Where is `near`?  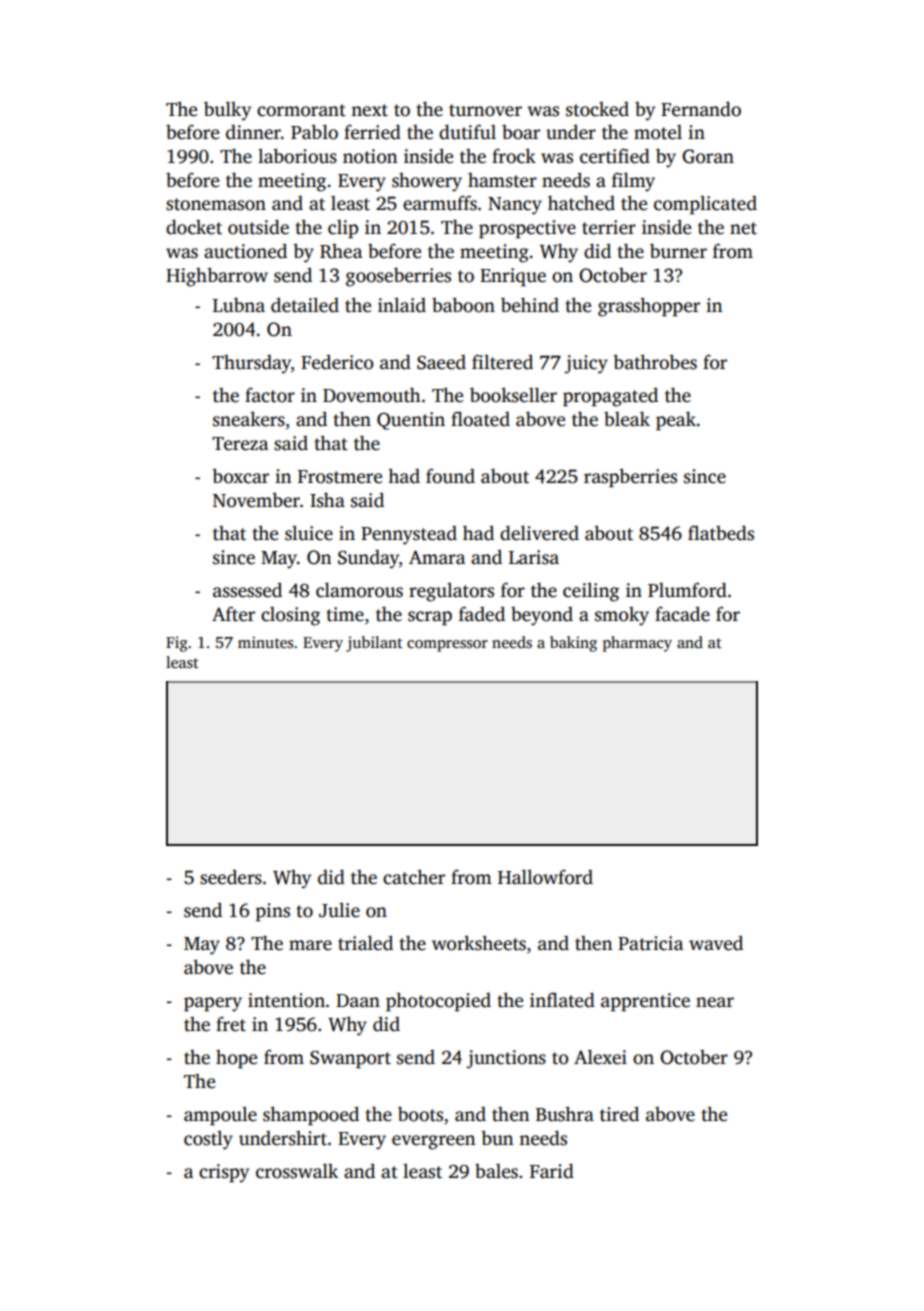 near is located at coordinates (715, 1002).
